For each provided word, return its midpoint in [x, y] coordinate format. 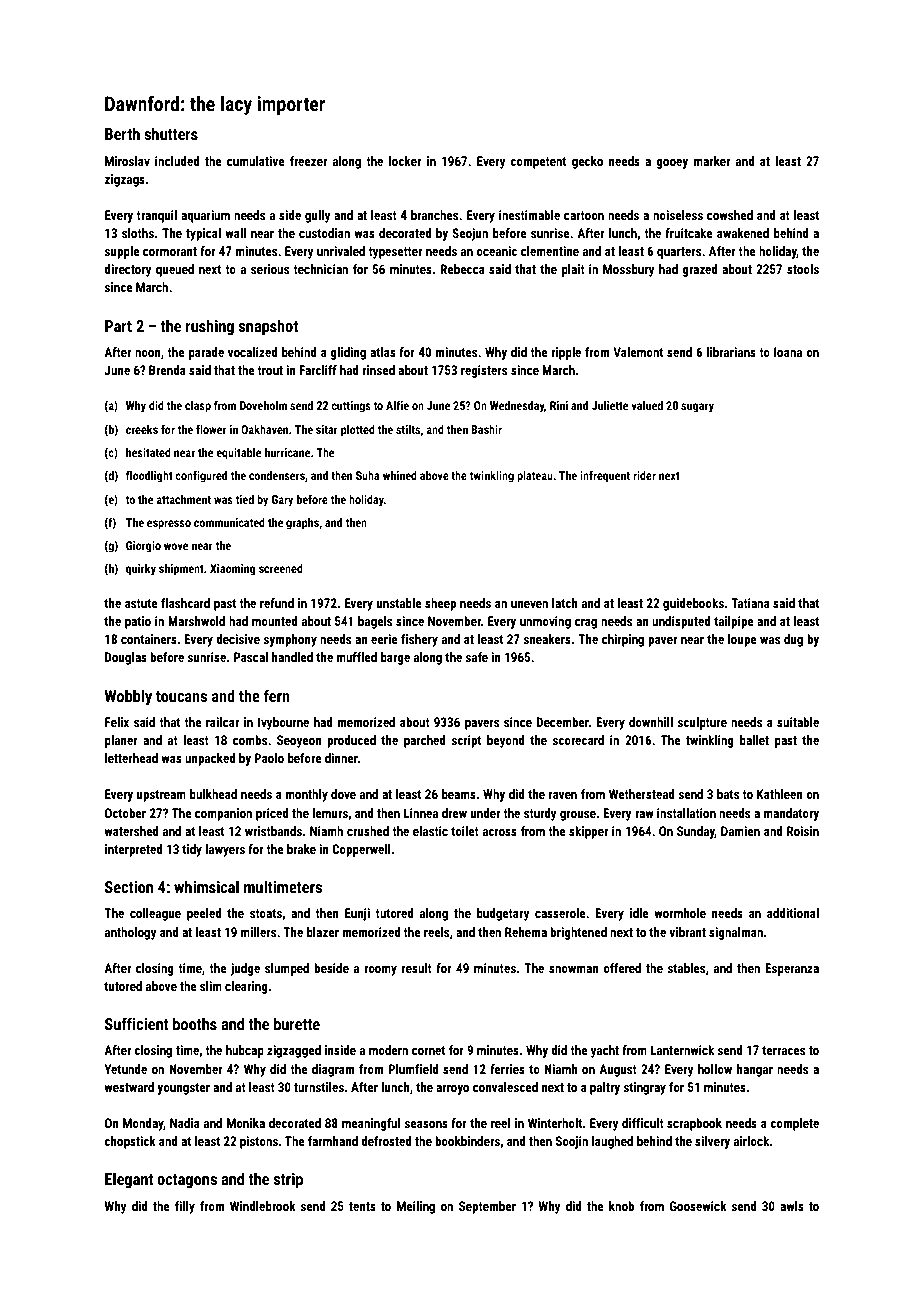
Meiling [416, 1207]
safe [477, 657]
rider [644, 475]
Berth [122, 133]
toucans [181, 696]
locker [405, 161]
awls [792, 1206]
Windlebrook [263, 1206]
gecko [587, 162]
